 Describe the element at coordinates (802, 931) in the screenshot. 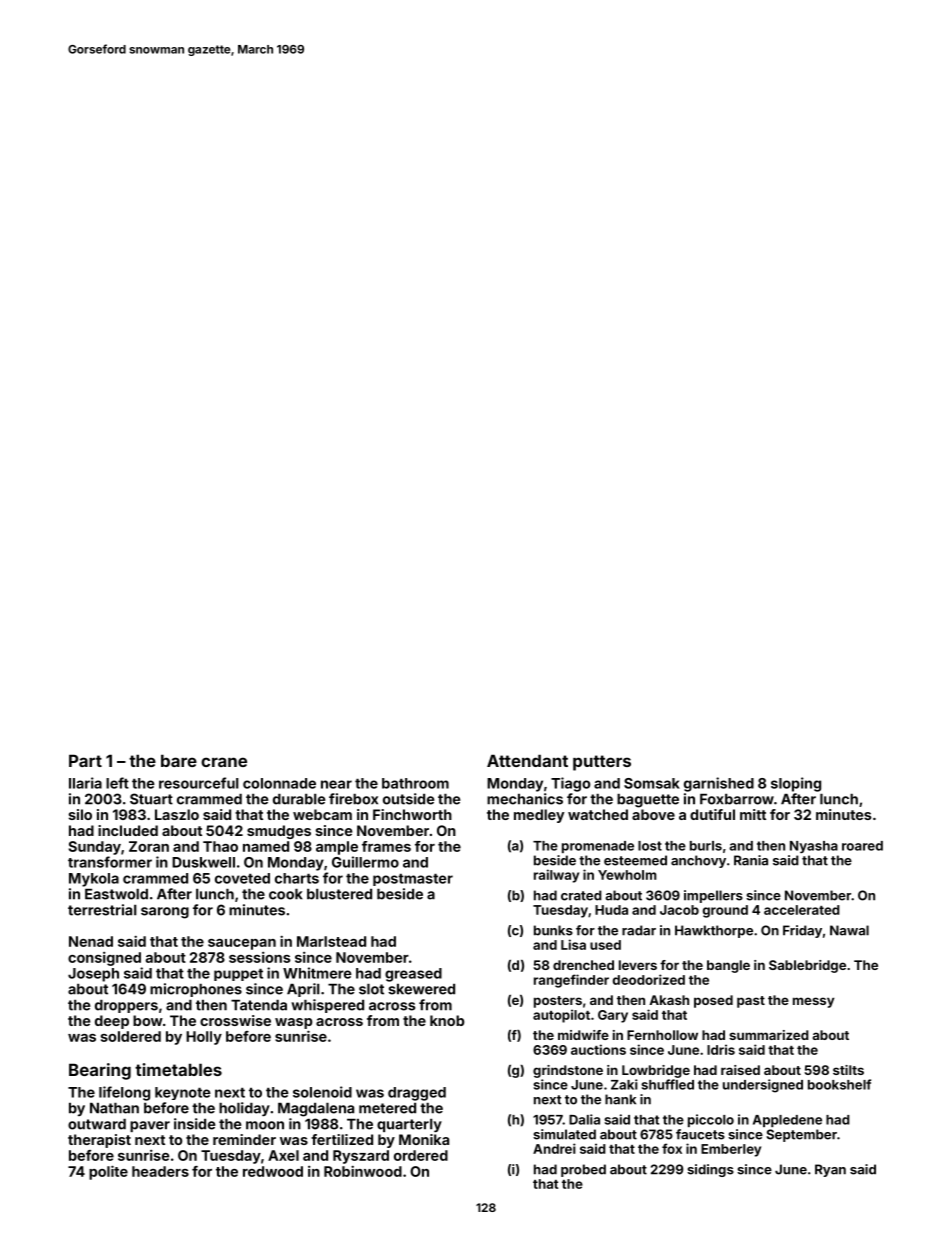

I see `Friday` at that location.
